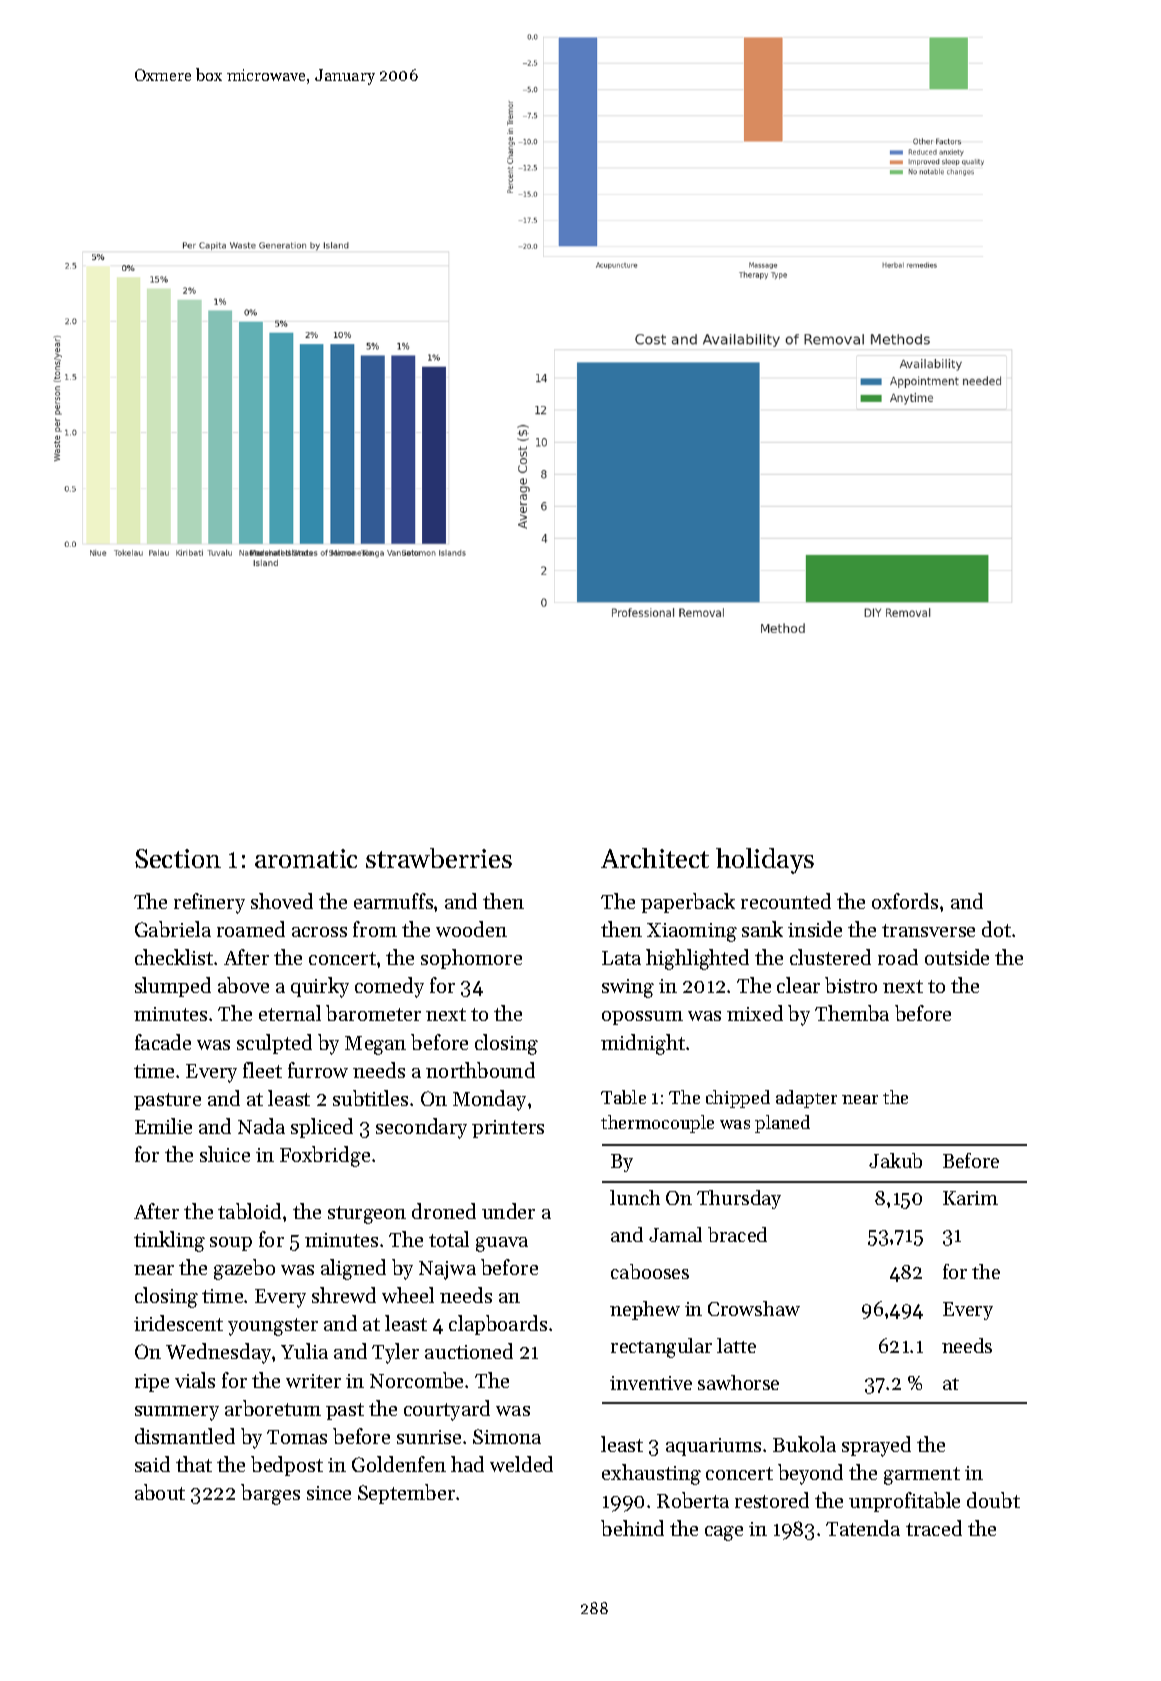 The height and width of the image is (1681, 1161). I want to click on barges, so click(270, 1494).
